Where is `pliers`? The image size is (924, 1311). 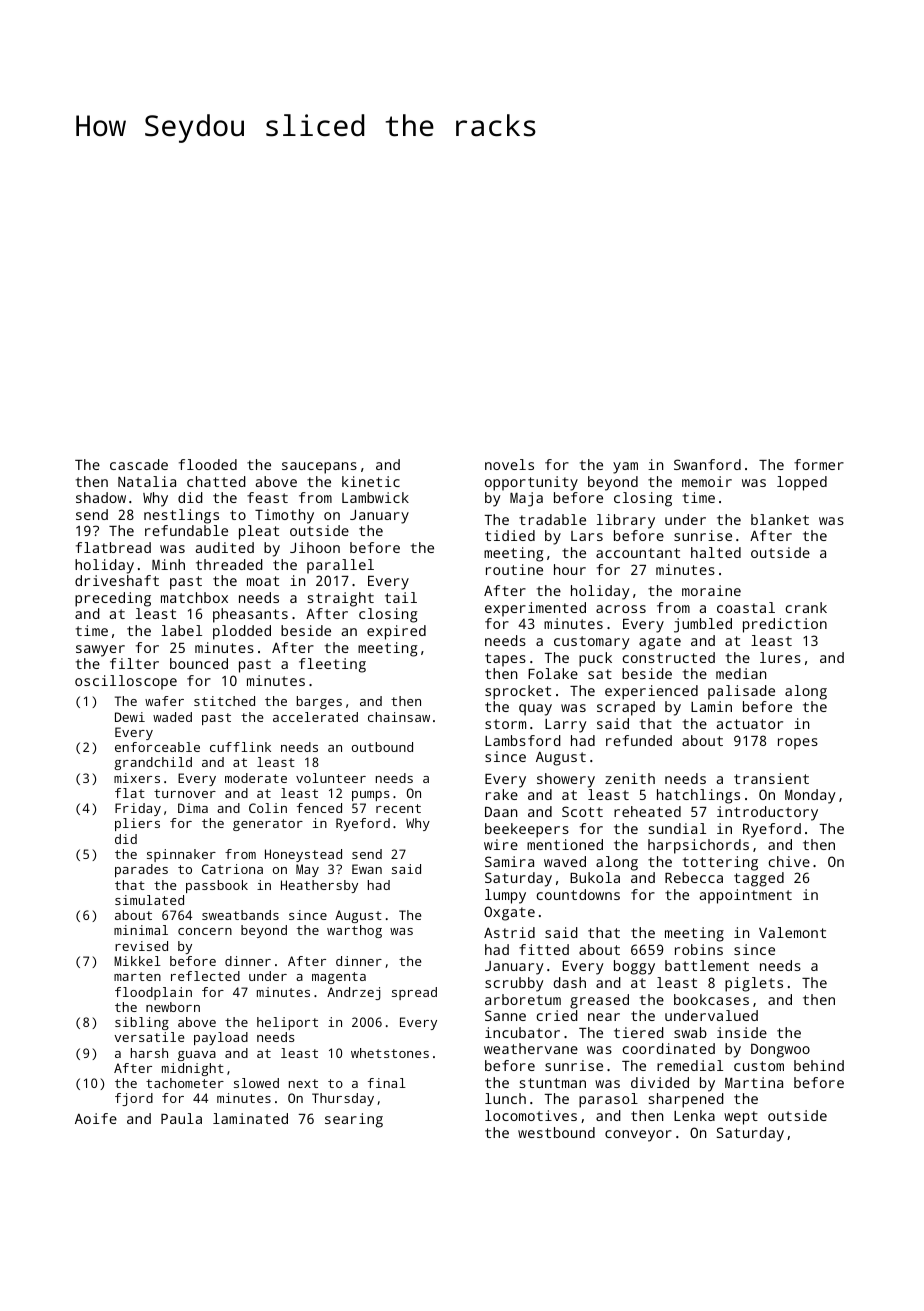
pliers is located at coordinates (137, 824).
